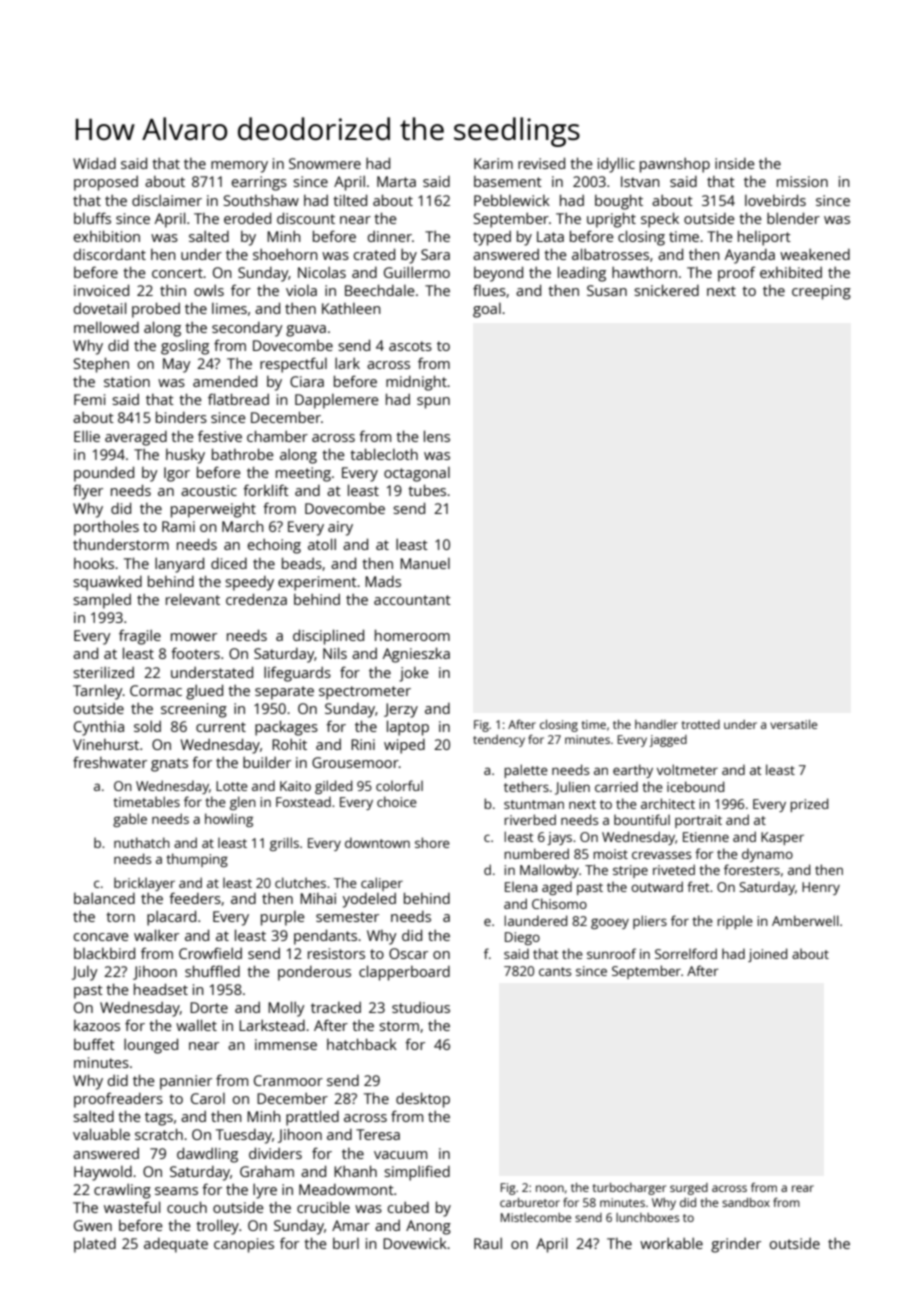  I want to click on revised, so click(541, 163).
